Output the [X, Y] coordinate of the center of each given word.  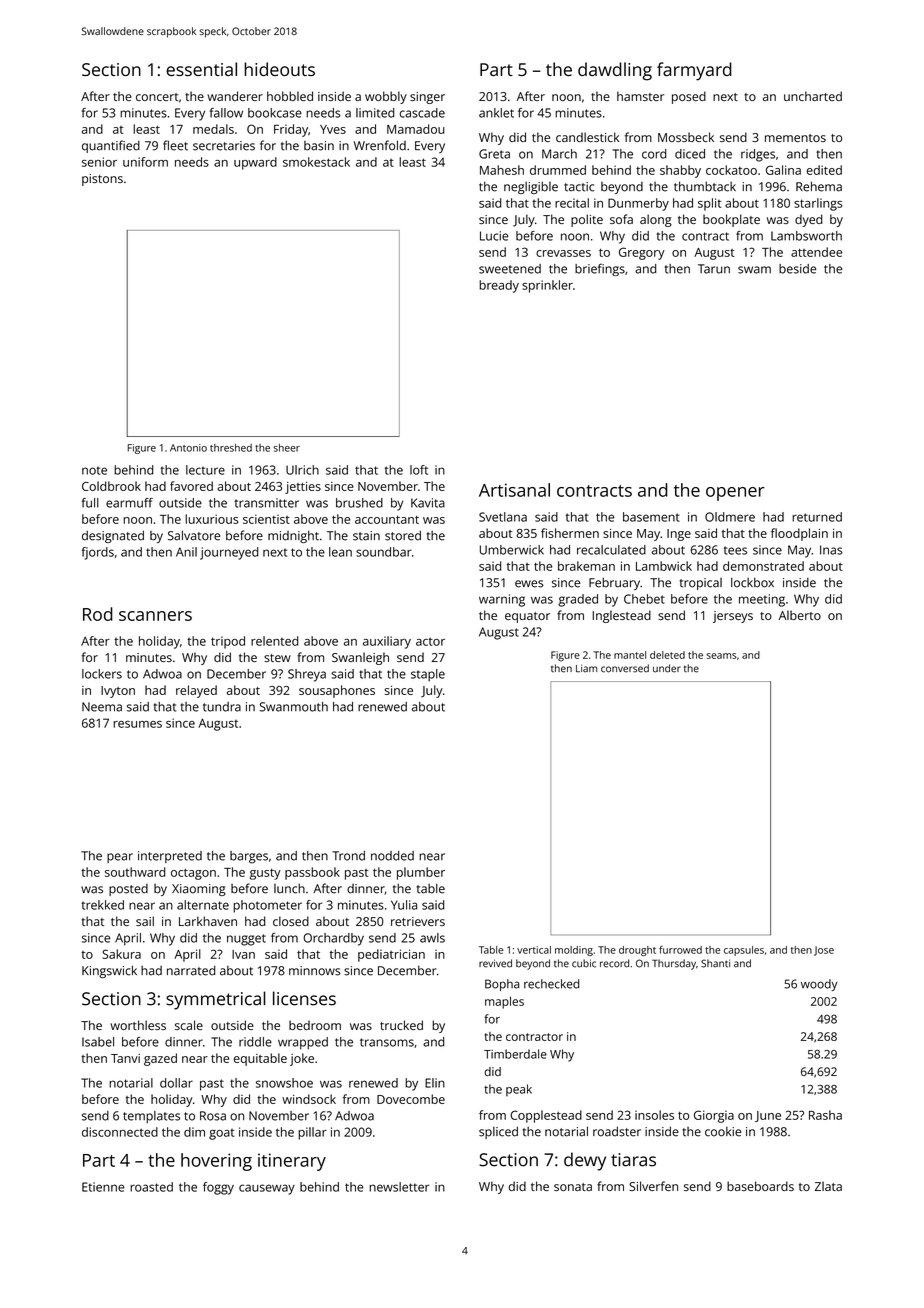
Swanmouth [294, 707]
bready [499, 286]
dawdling [615, 71]
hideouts [279, 69]
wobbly [386, 97]
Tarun [714, 269]
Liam [586, 668]
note [94, 470]
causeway [267, 1189]
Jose [824, 951]
